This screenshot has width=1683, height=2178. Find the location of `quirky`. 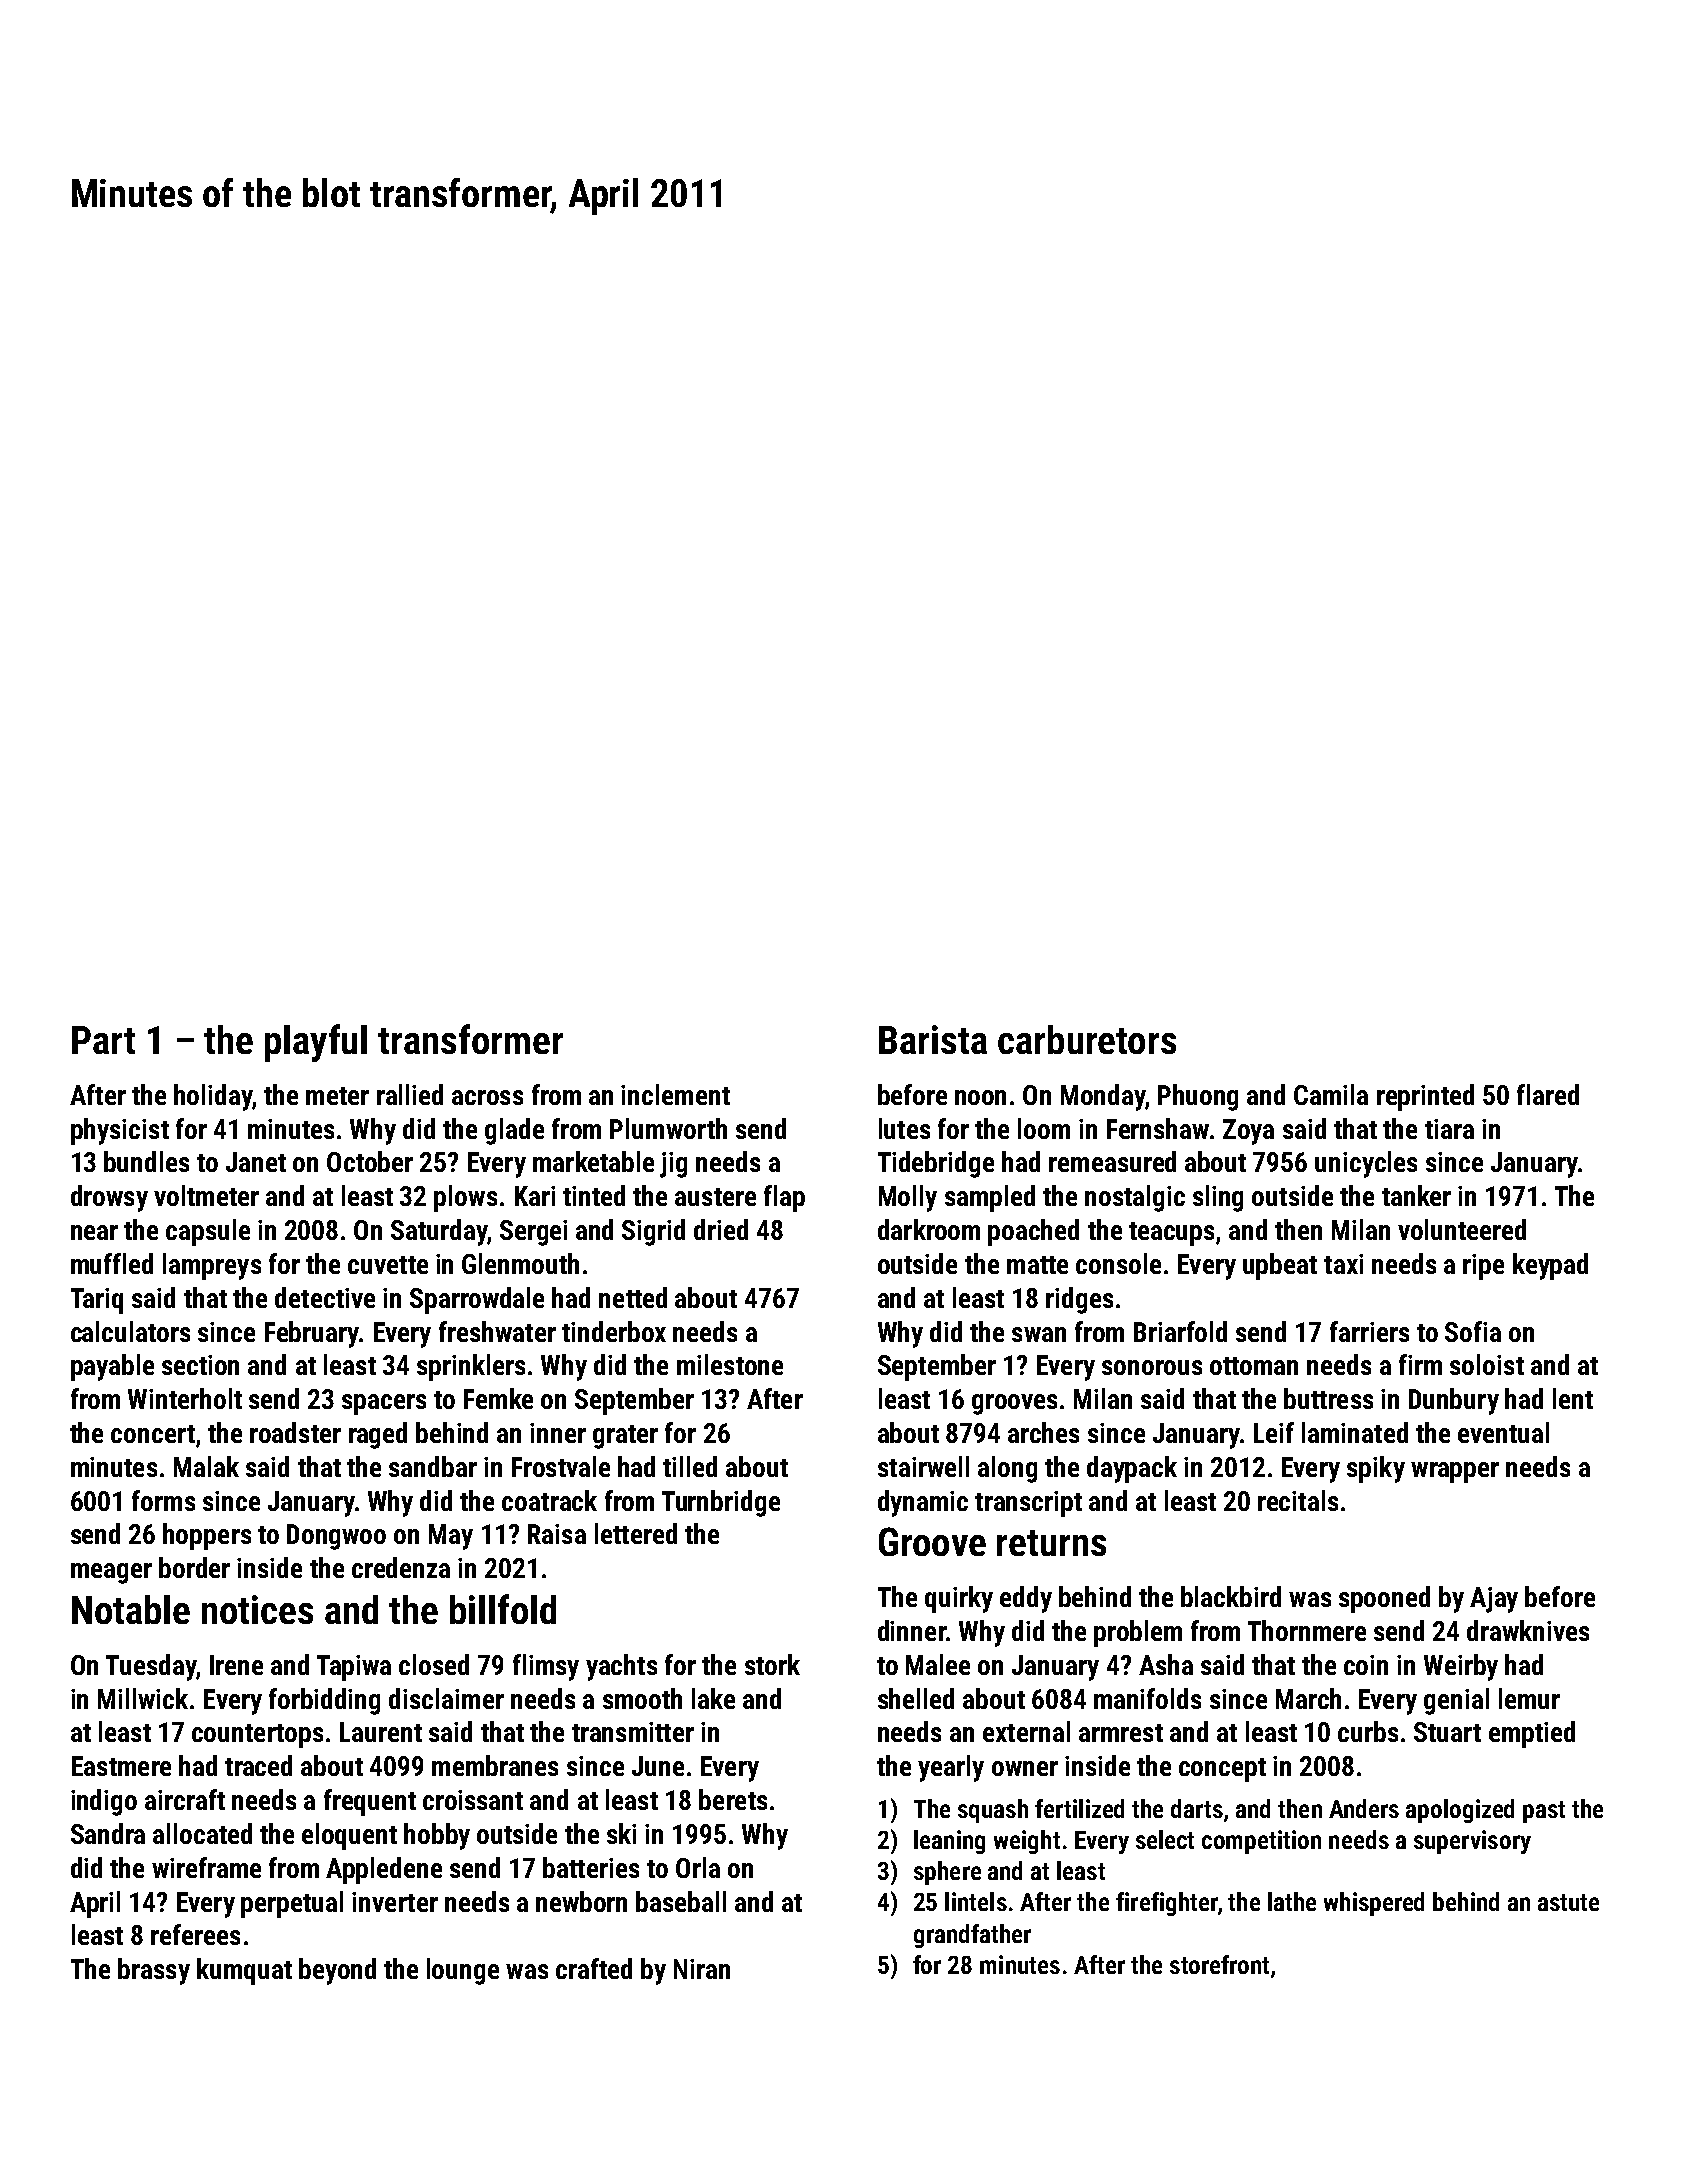

quirky is located at coordinates (959, 1599).
